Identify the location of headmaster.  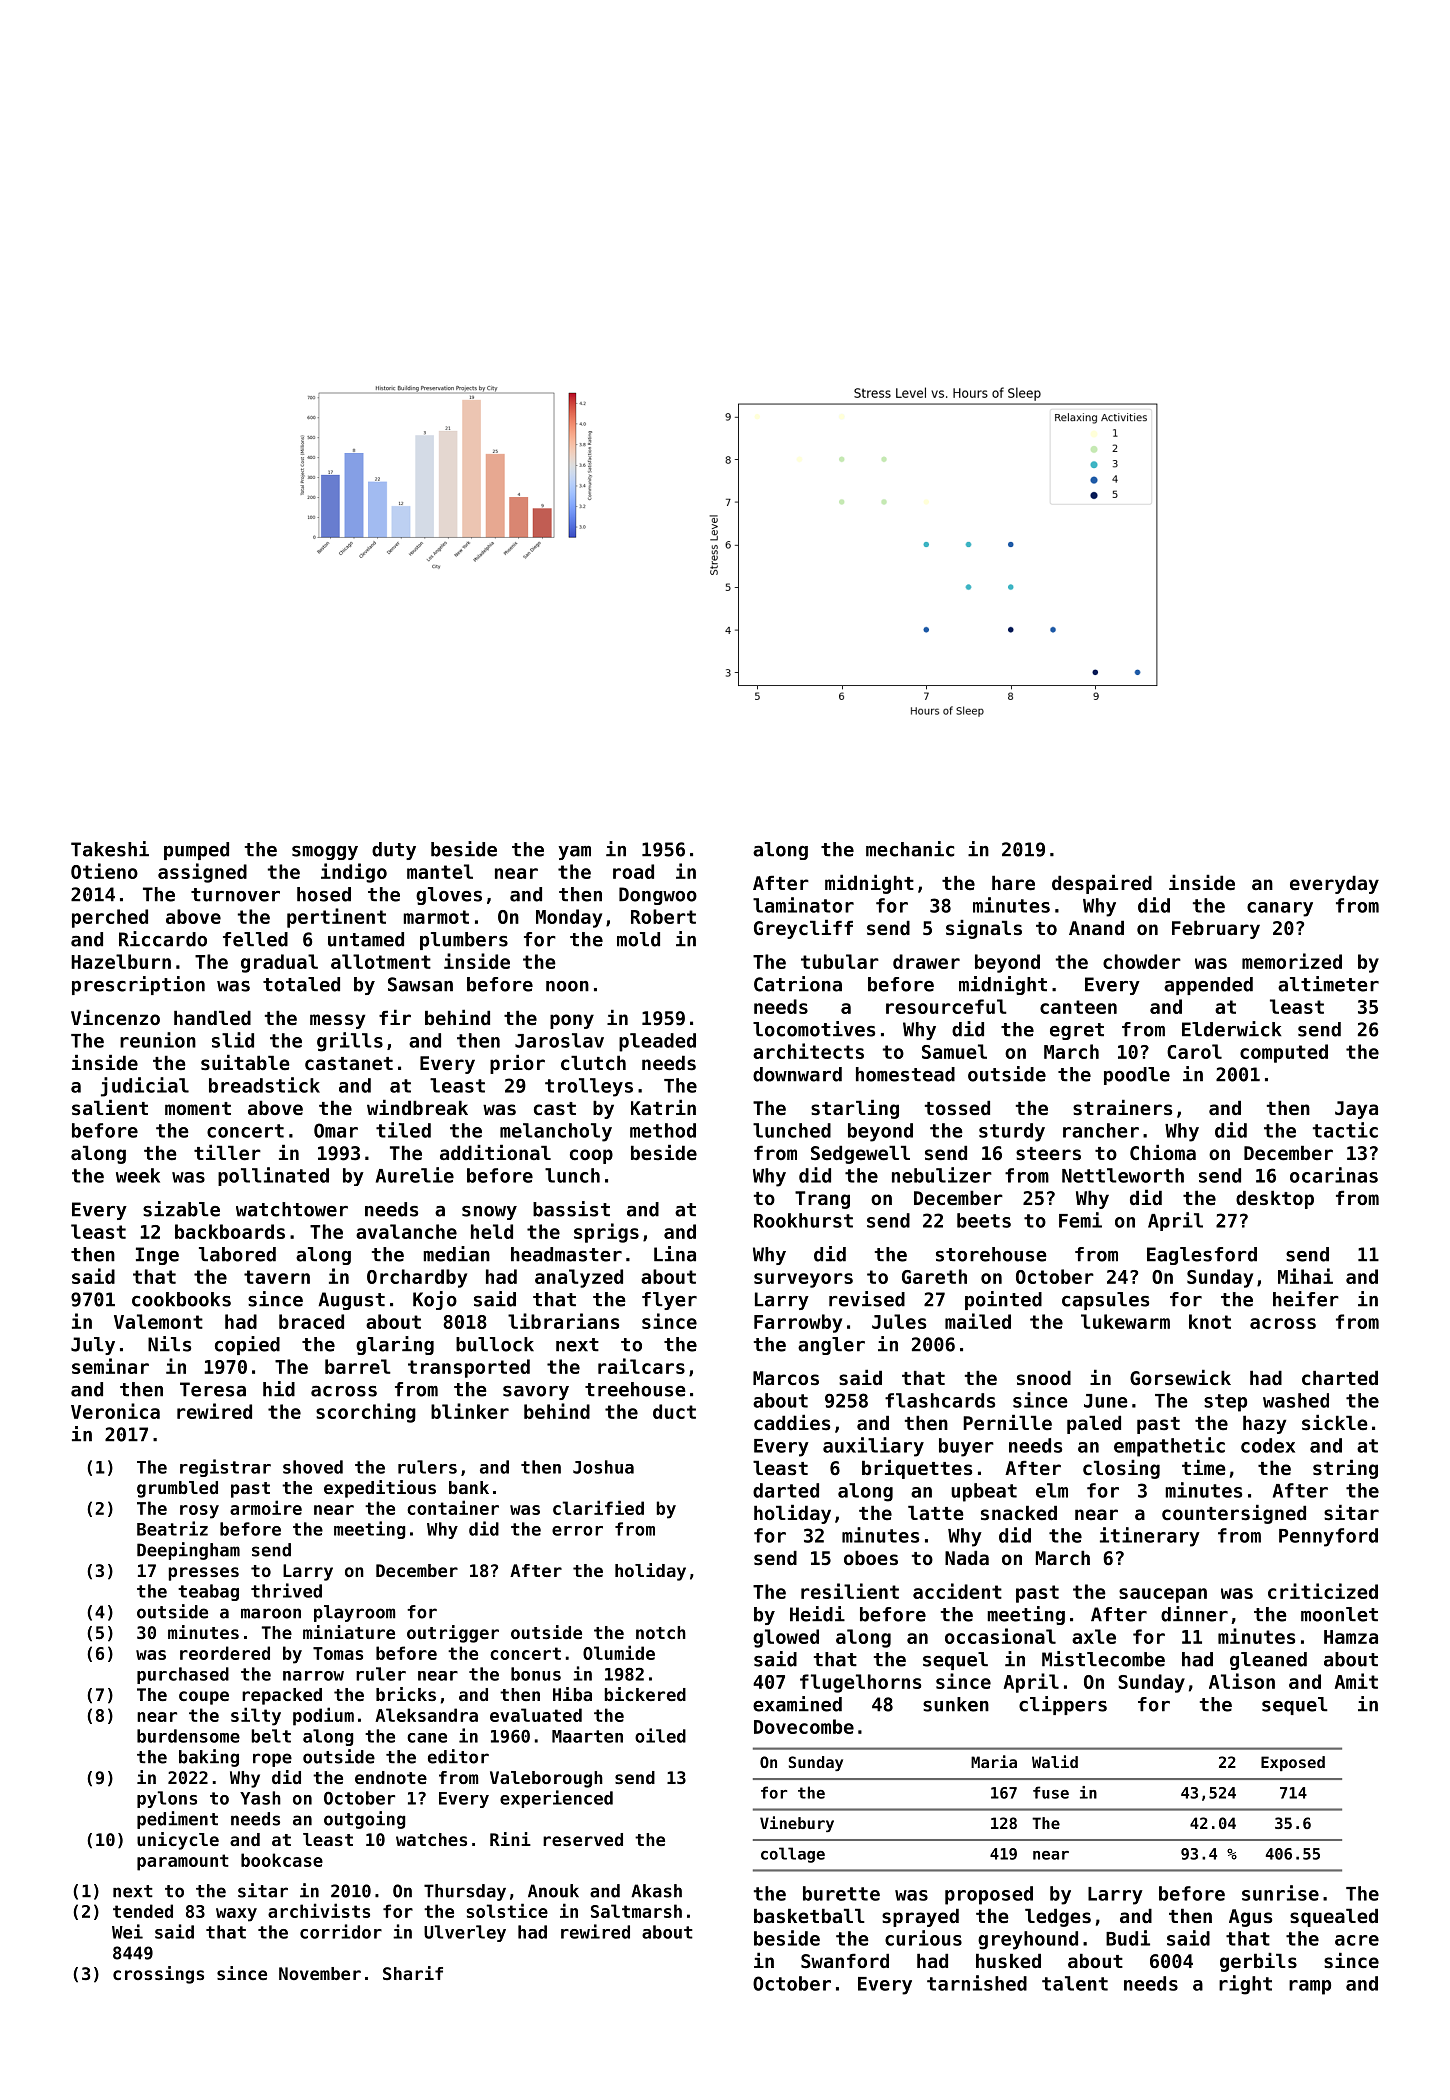
(566, 1254).
